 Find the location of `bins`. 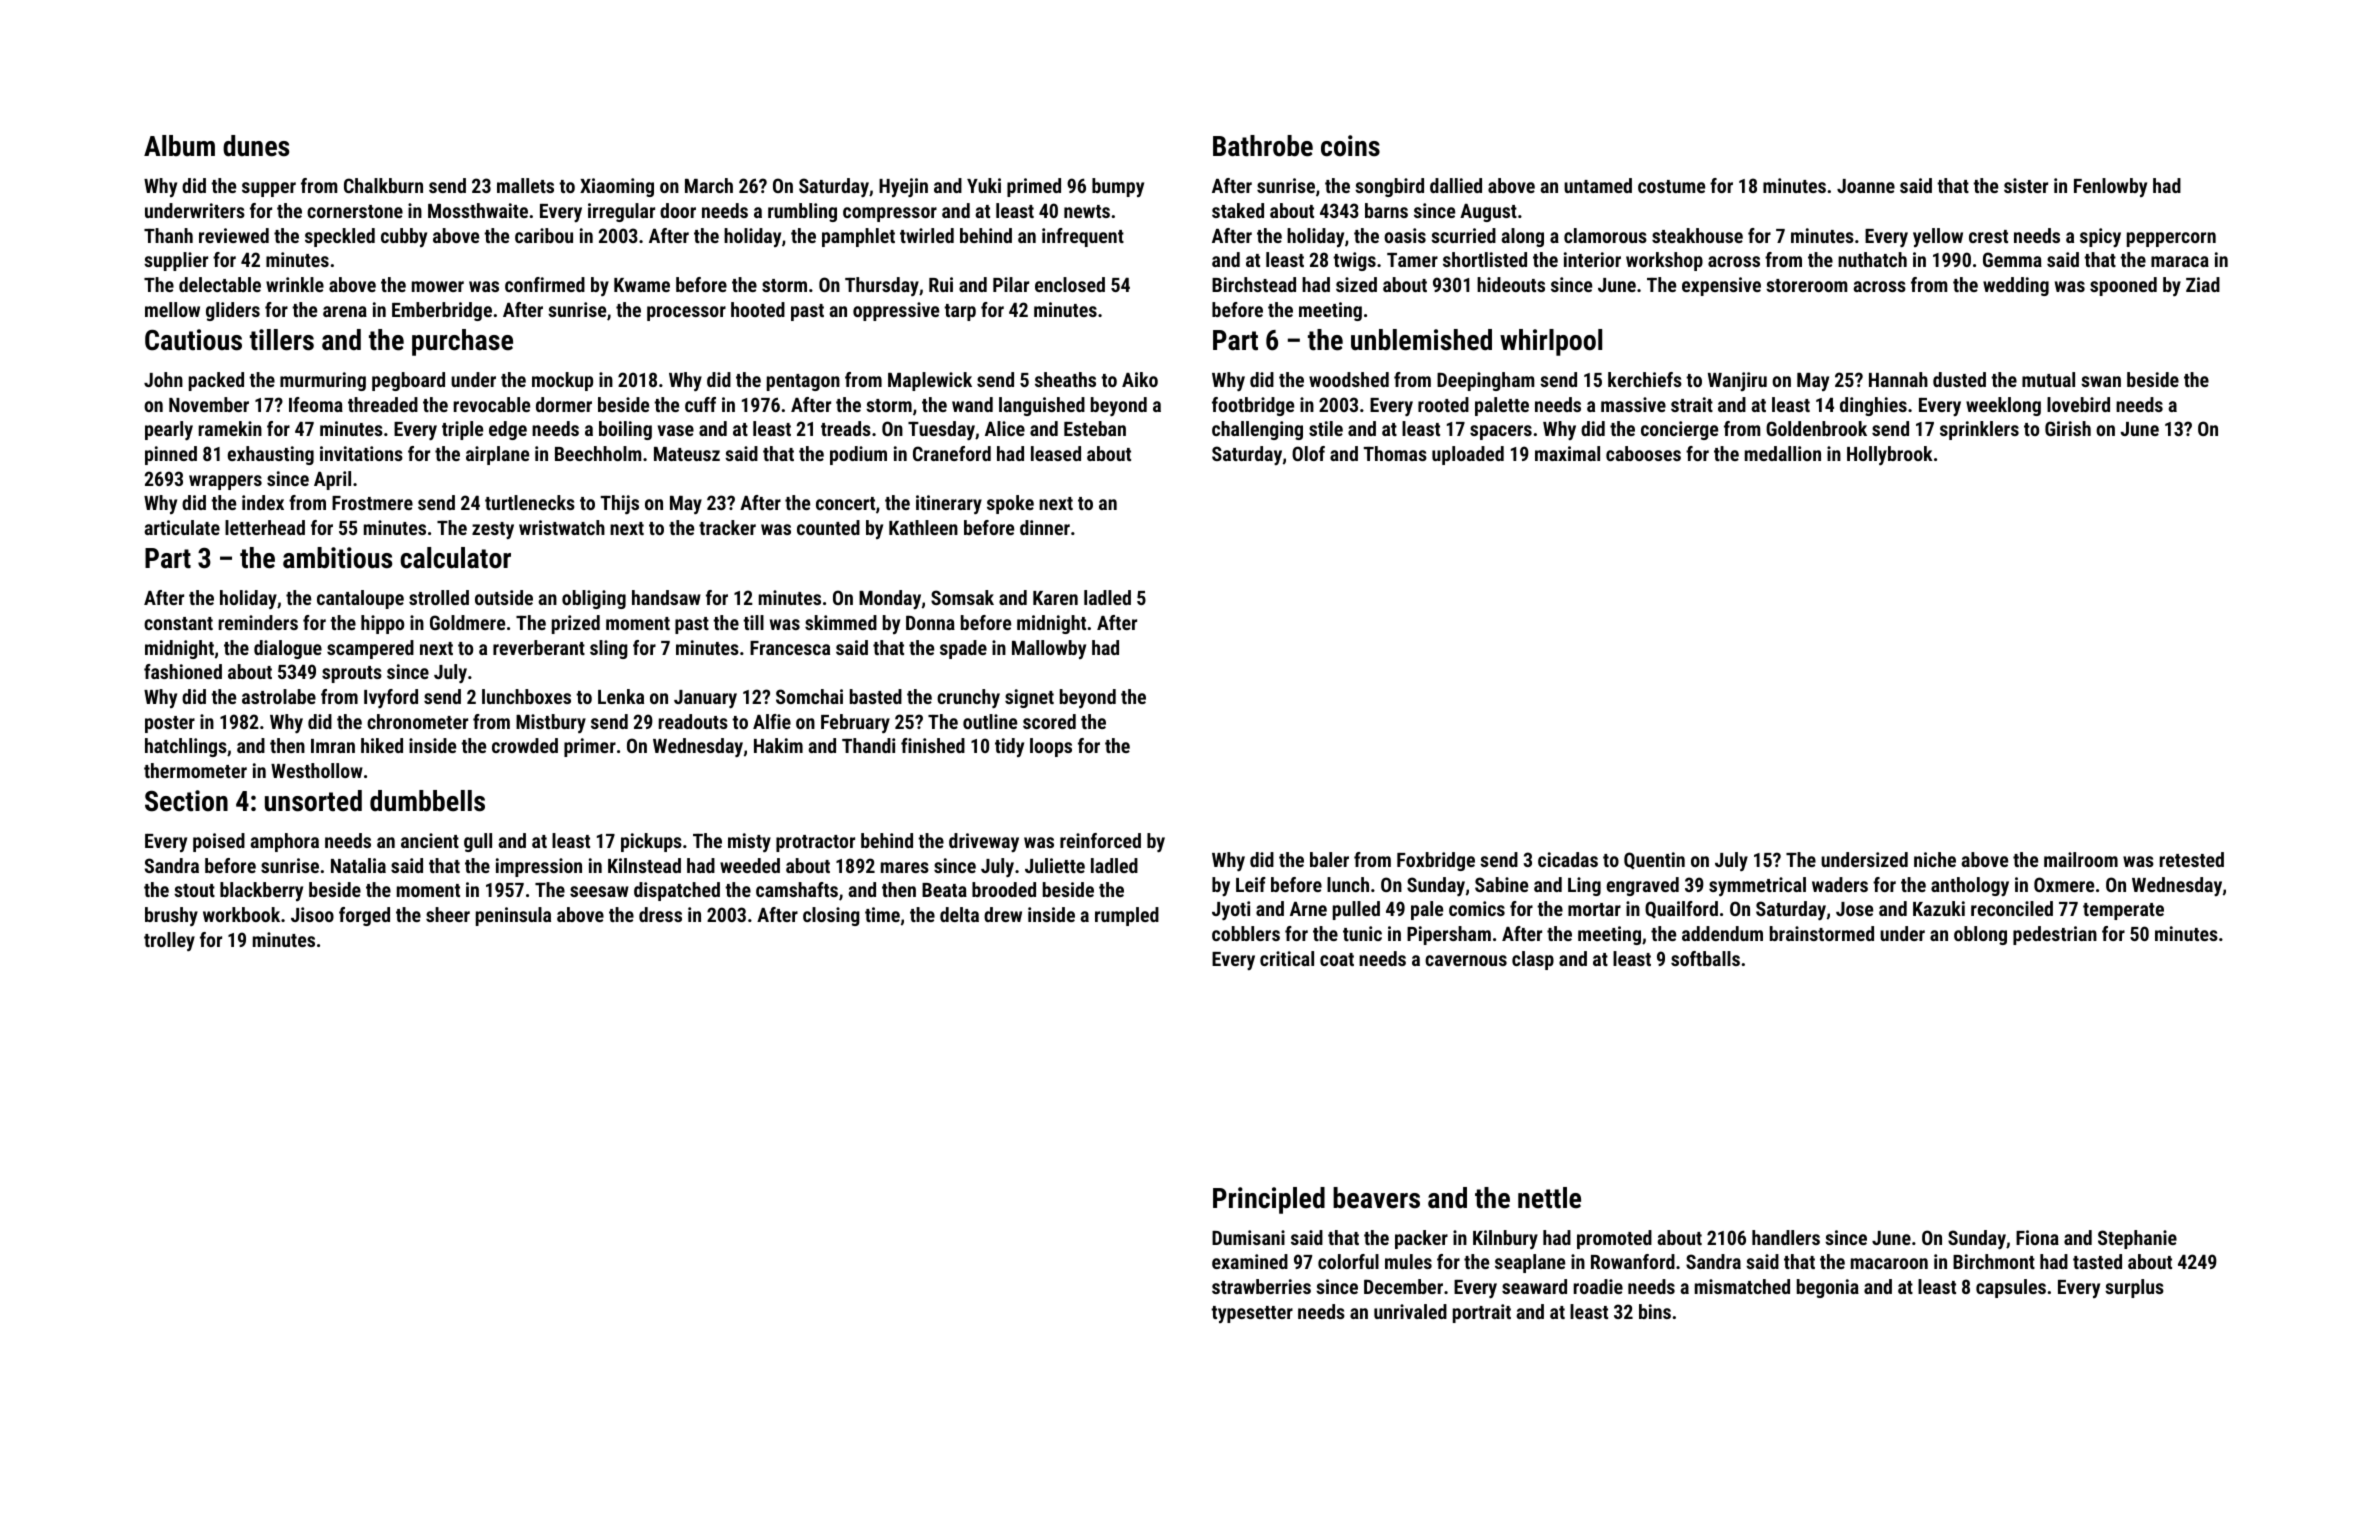

bins is located at coordinates (1655, 1311).
